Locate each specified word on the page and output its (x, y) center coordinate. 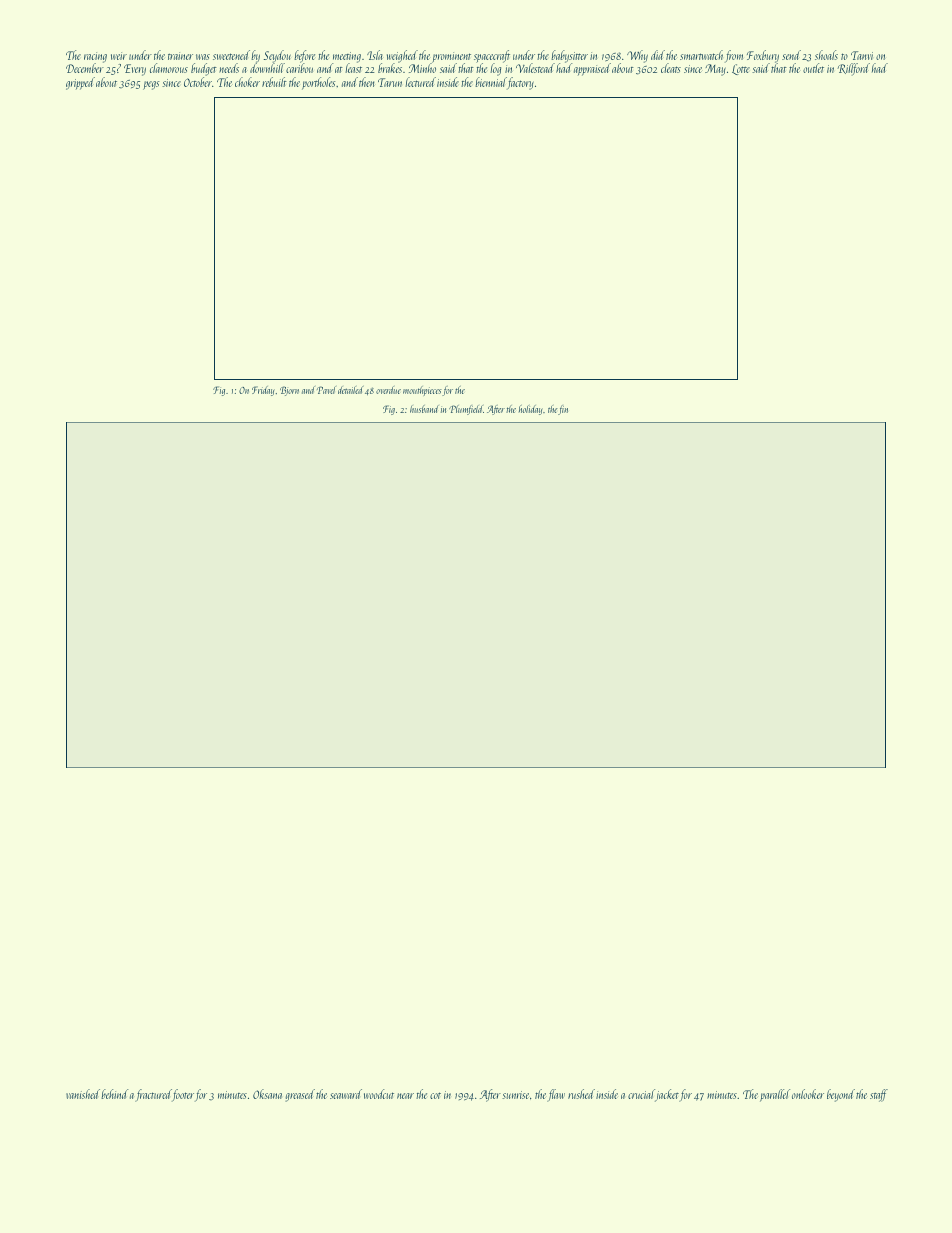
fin (563, 410)
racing (95, 57)
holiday (531, 410)
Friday (263, 391)
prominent (451, 58)
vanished (83, 1094)
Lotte (741, 69)
